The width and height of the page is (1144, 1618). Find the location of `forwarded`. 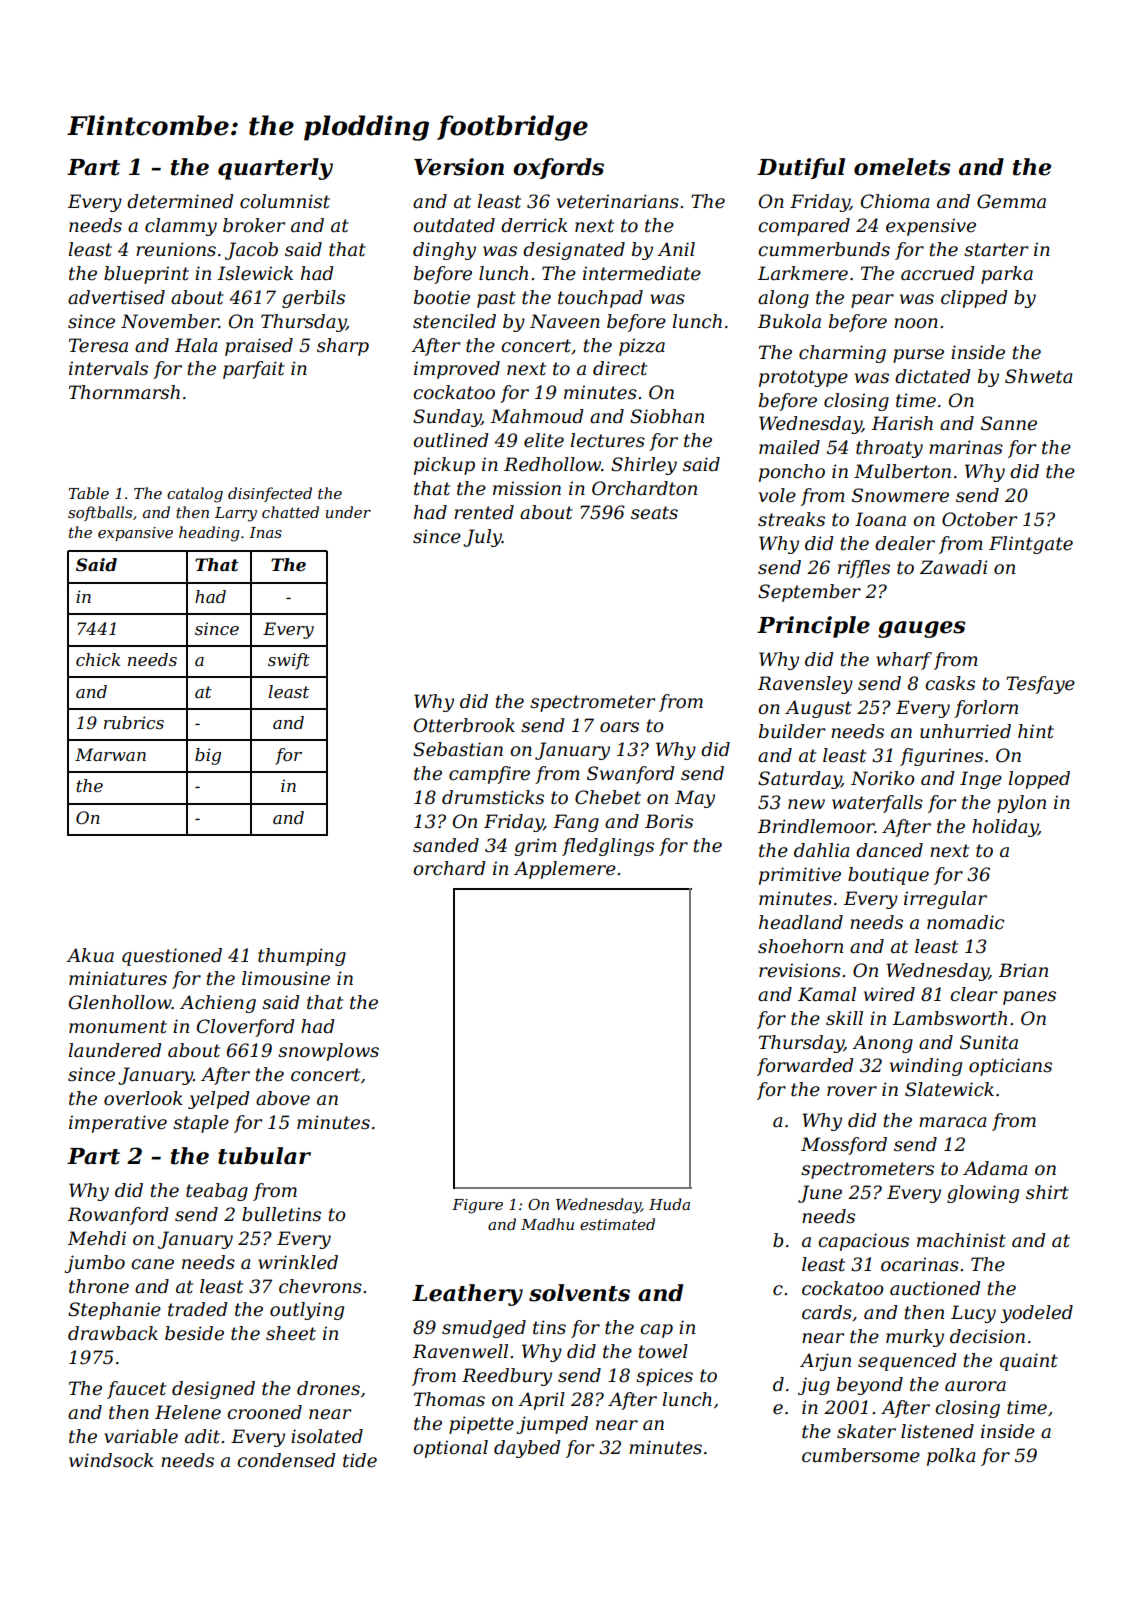

forwarded is located at coordinates (805, 1067).
